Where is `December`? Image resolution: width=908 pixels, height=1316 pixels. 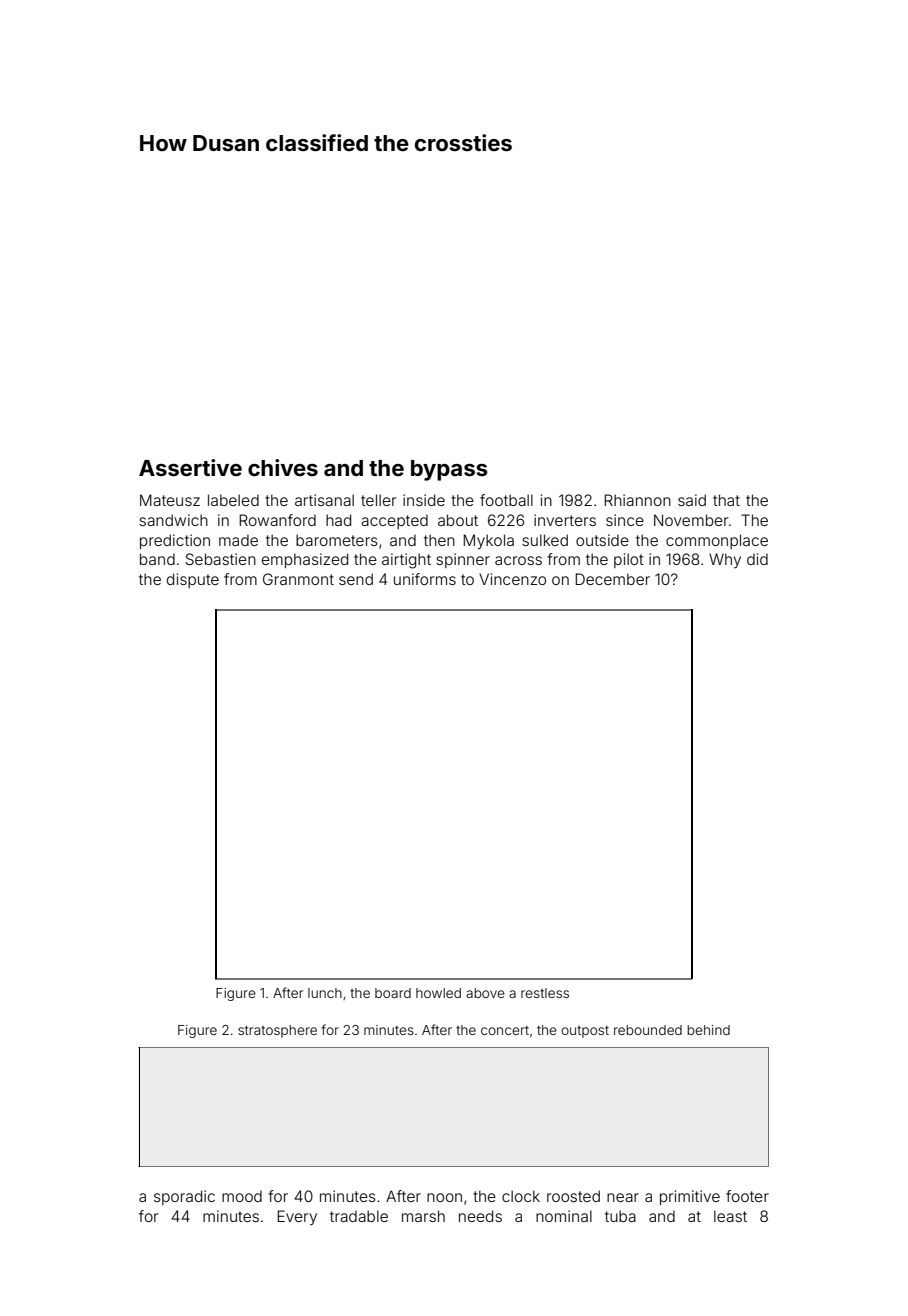
December is located at coordinates (612, 579).
